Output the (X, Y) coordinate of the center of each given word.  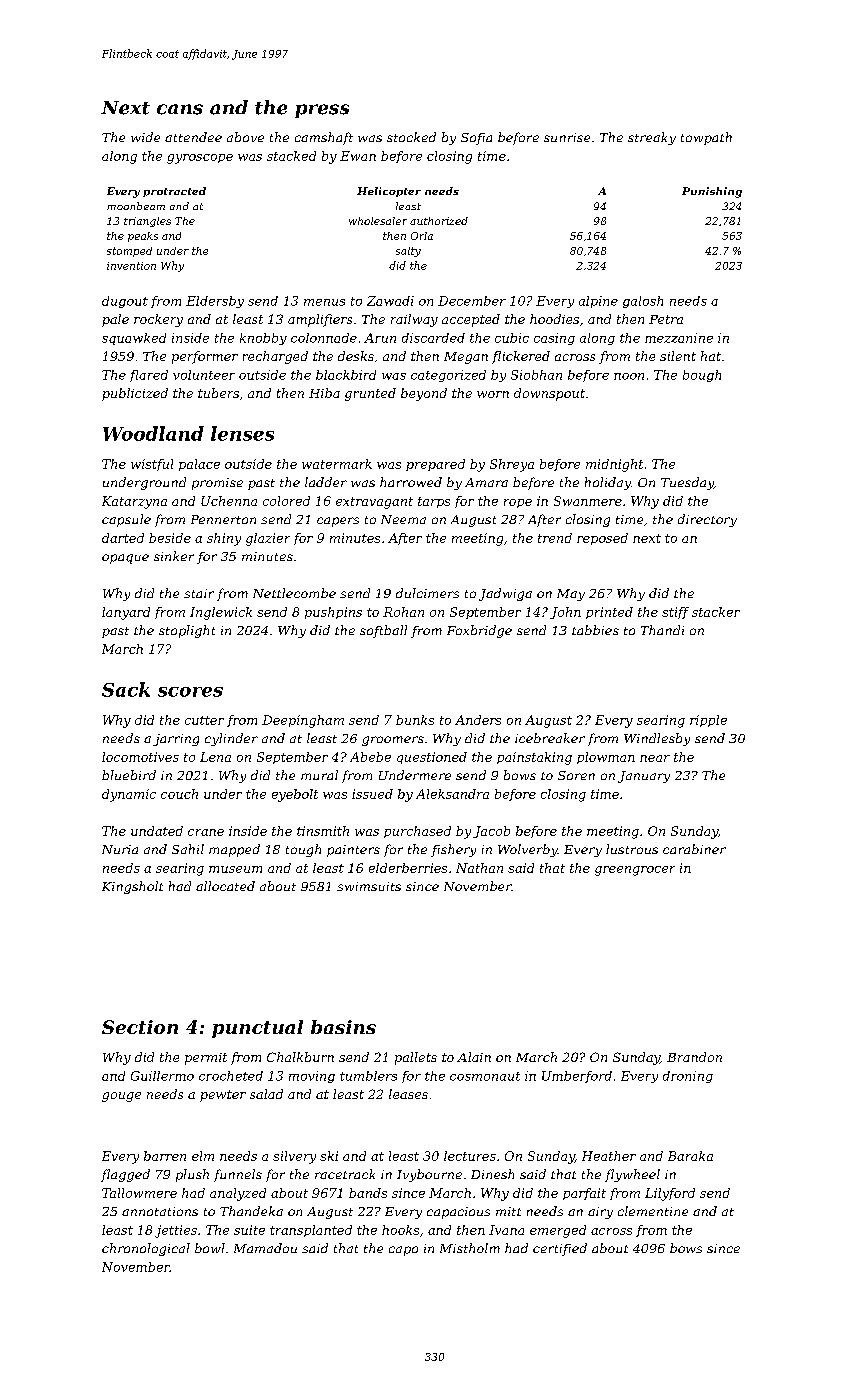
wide (145, 137)
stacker (716, 612)
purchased (417, 832)
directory (707, 520)
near (655, 758)
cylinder (231, 739)
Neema (403, 519)
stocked (411, 137)
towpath (706, 138)
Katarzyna (134, 502)
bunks (415, 720)
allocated (225, 886)
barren (165, 1156)
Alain (474, 1057)
